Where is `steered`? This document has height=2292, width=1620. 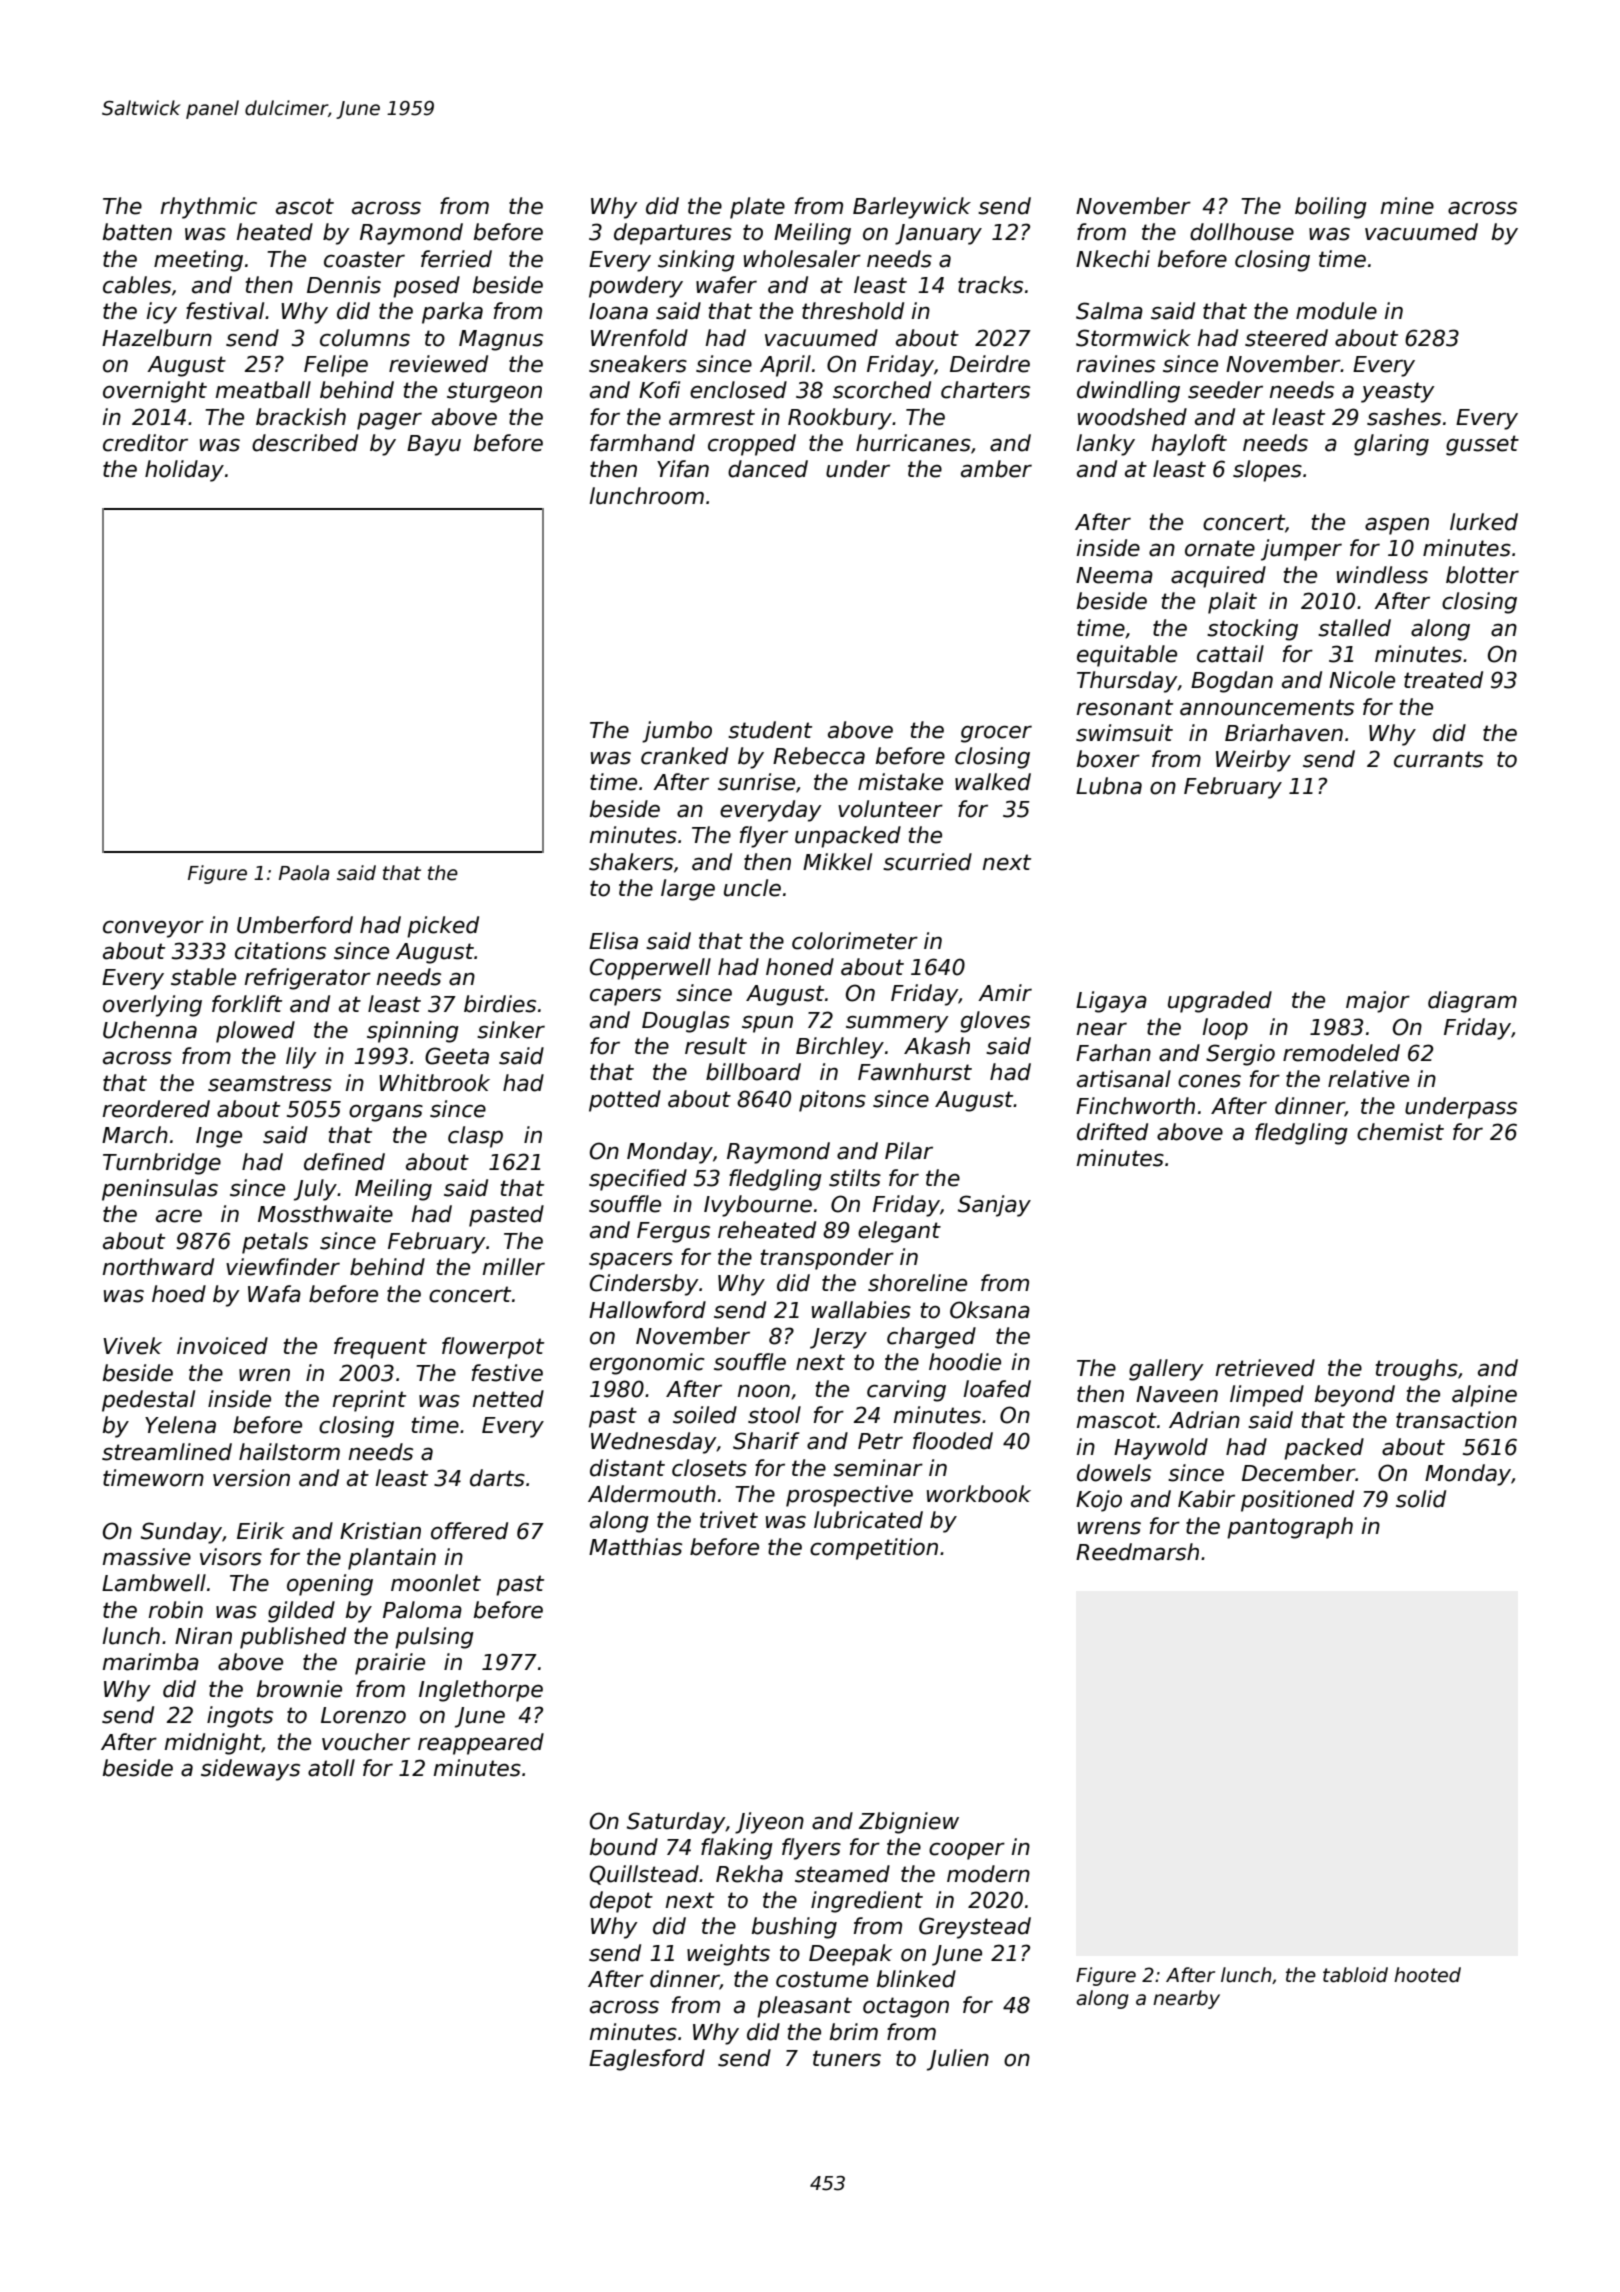
steered is located at coordinates (1286, 338).
